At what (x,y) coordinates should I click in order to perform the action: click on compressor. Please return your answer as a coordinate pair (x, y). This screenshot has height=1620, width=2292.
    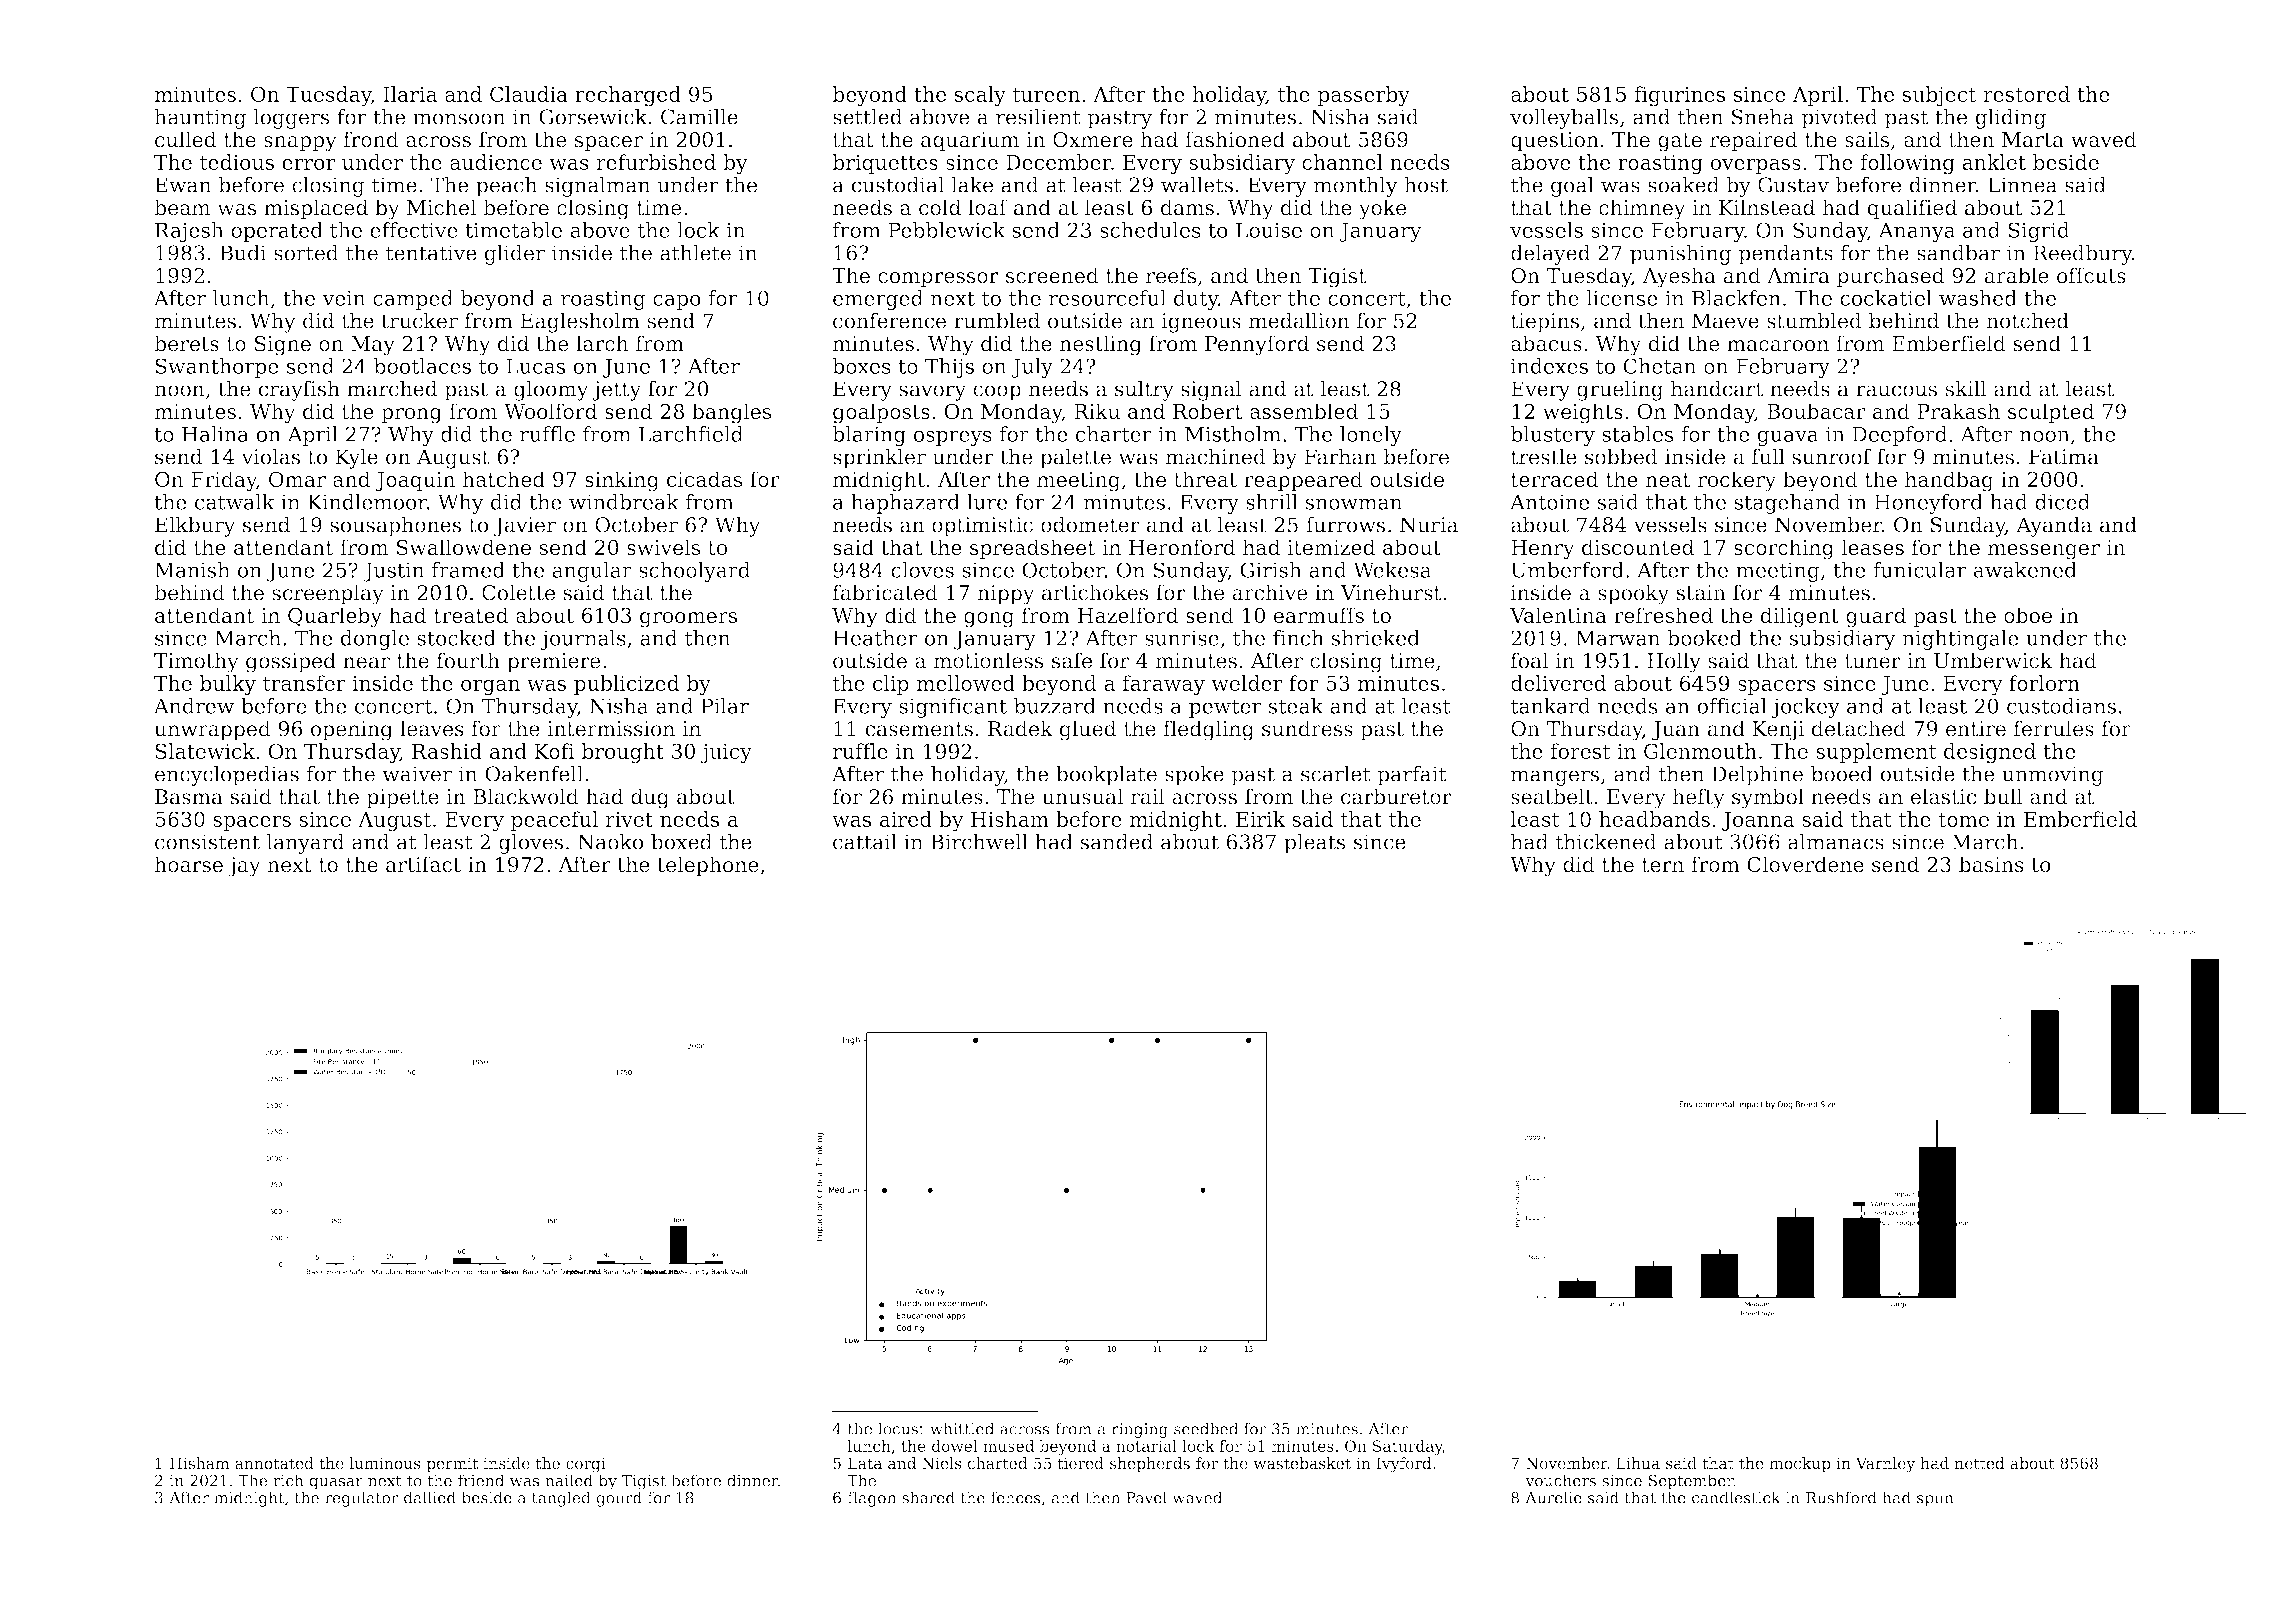
    Looking at the image, I should click on (938, 280).
